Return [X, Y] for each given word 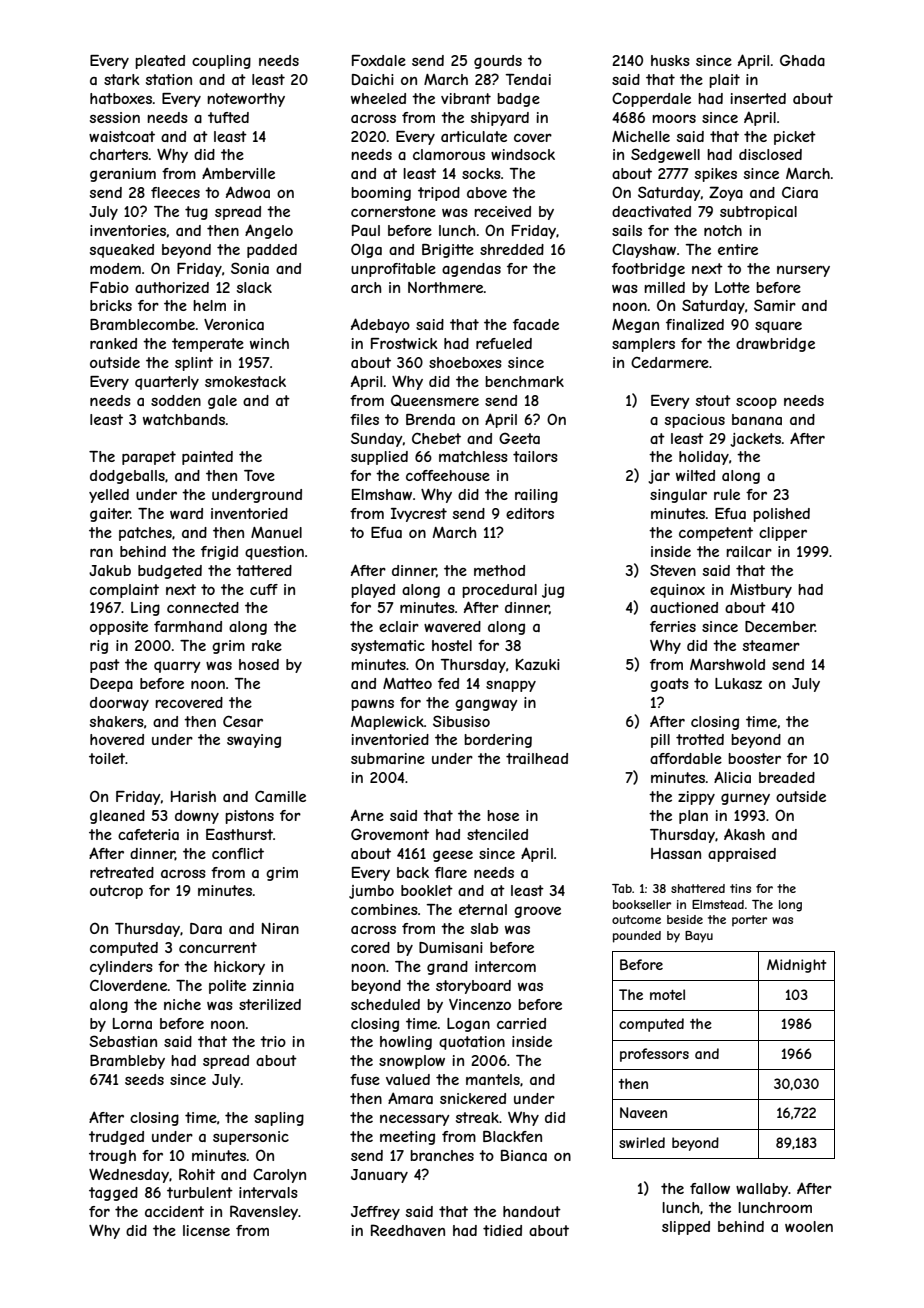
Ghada [802, 60]
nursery [803, 271]
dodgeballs [127, 477]
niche [182, 1004]
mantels [493, 1079]
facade [536, 324]
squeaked [122, 251]
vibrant [466, 98]
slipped [686, 1228]
